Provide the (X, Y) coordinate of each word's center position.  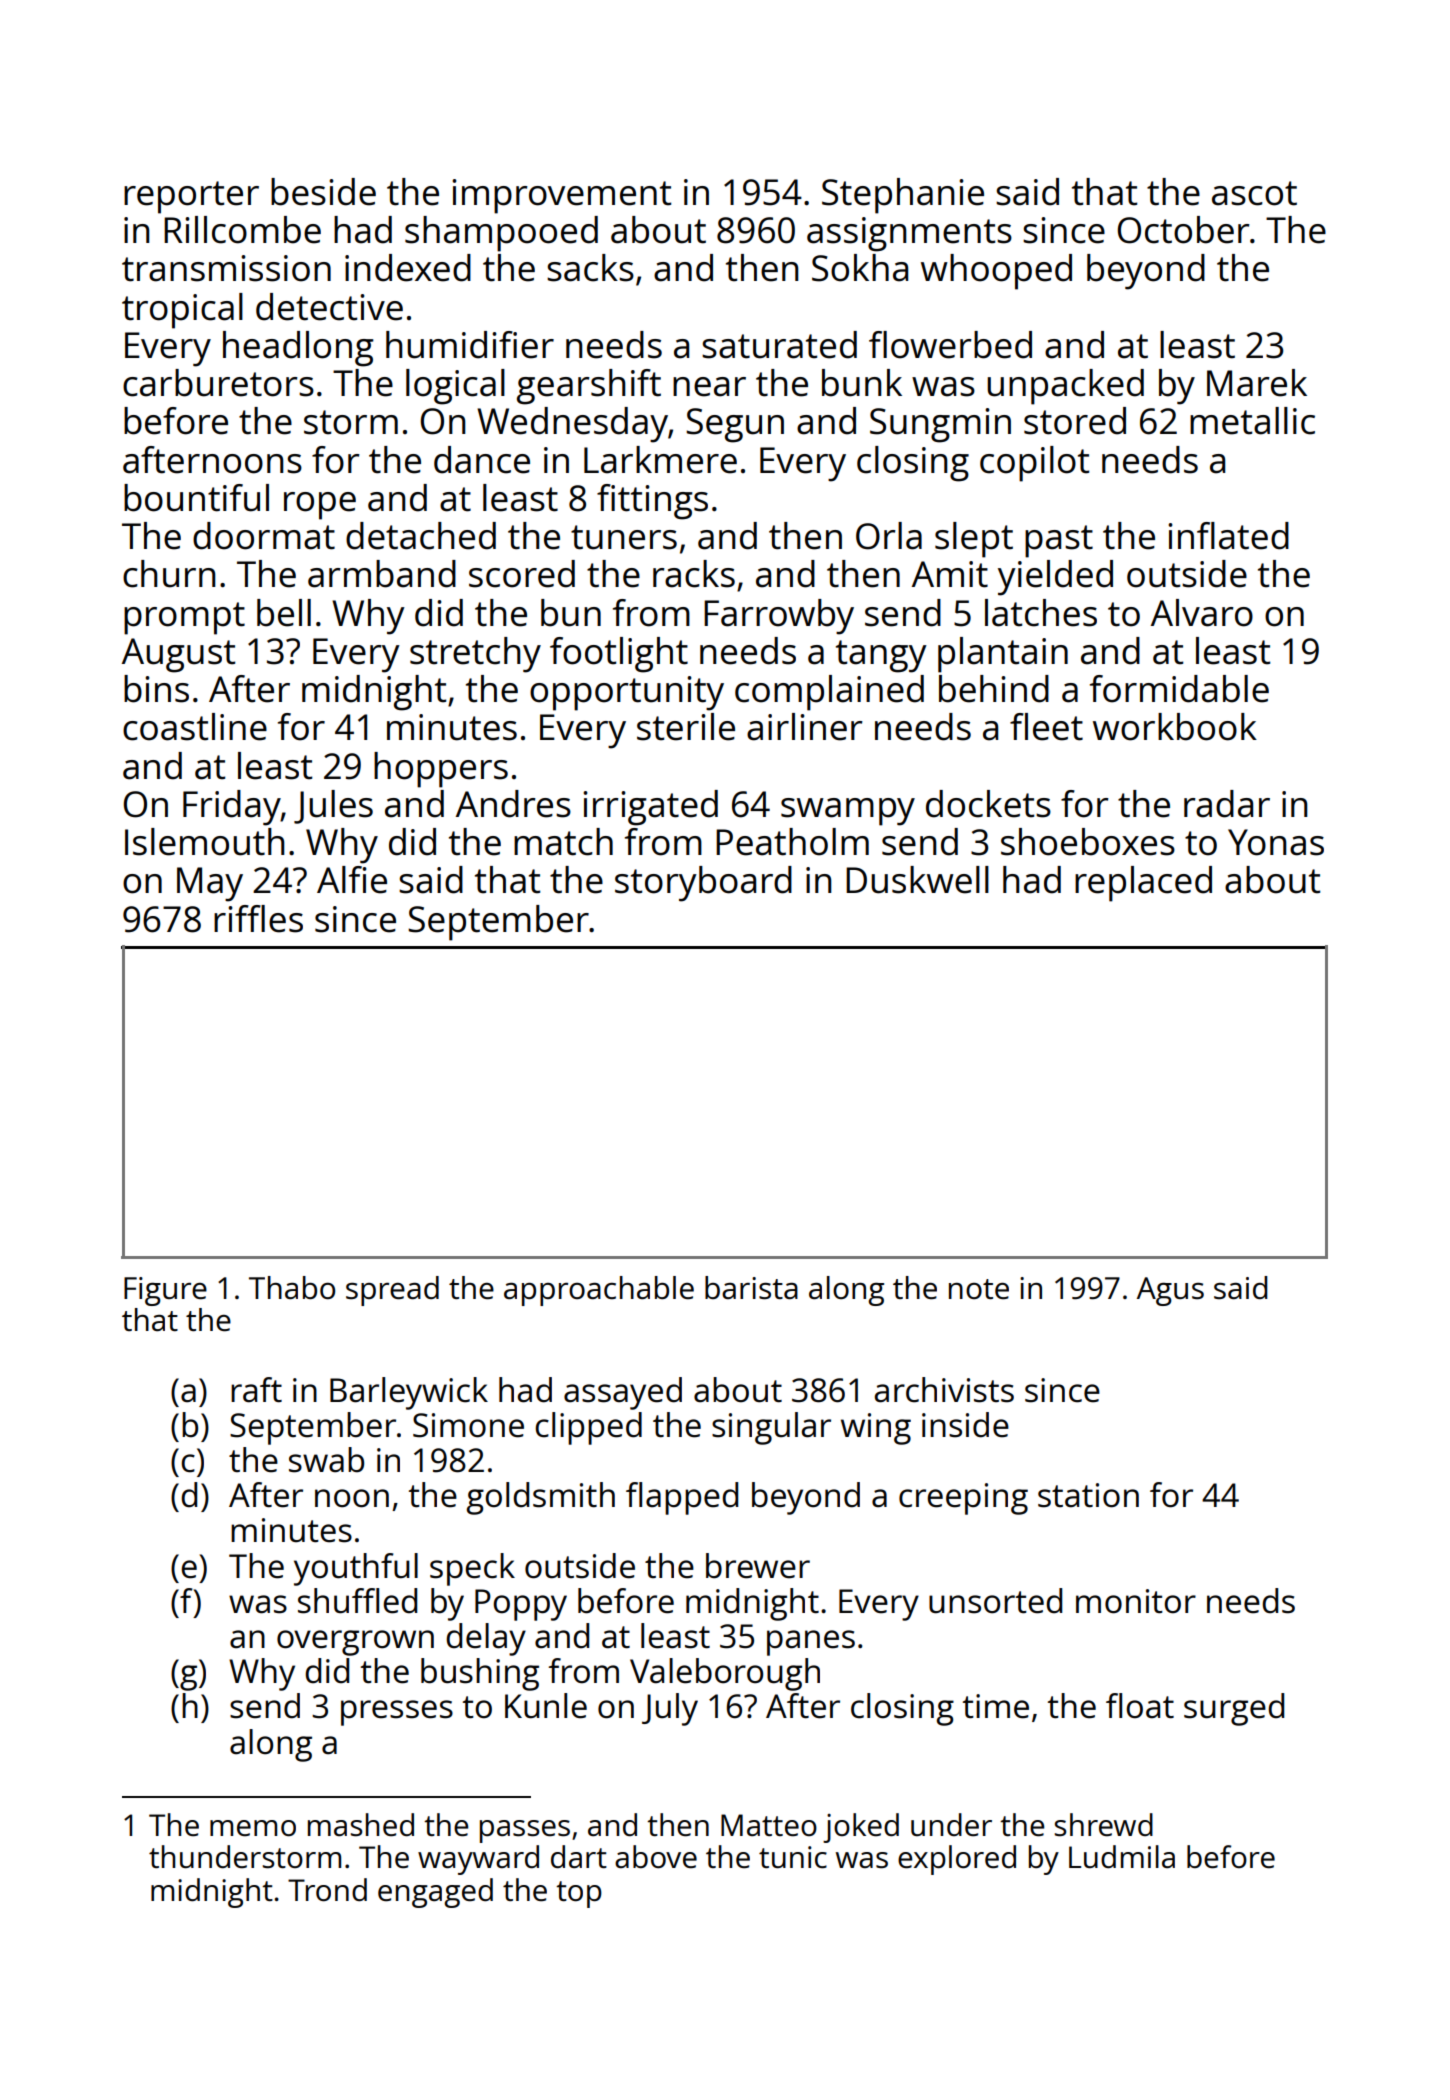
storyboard (703, 884)
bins (156, 689)
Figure (165, 1291)
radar (1227, 804)
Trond (327, 1889)
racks (694, 574)
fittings (652, 502)
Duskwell (917, 880)
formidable (1179, 689)
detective (329, 307)
